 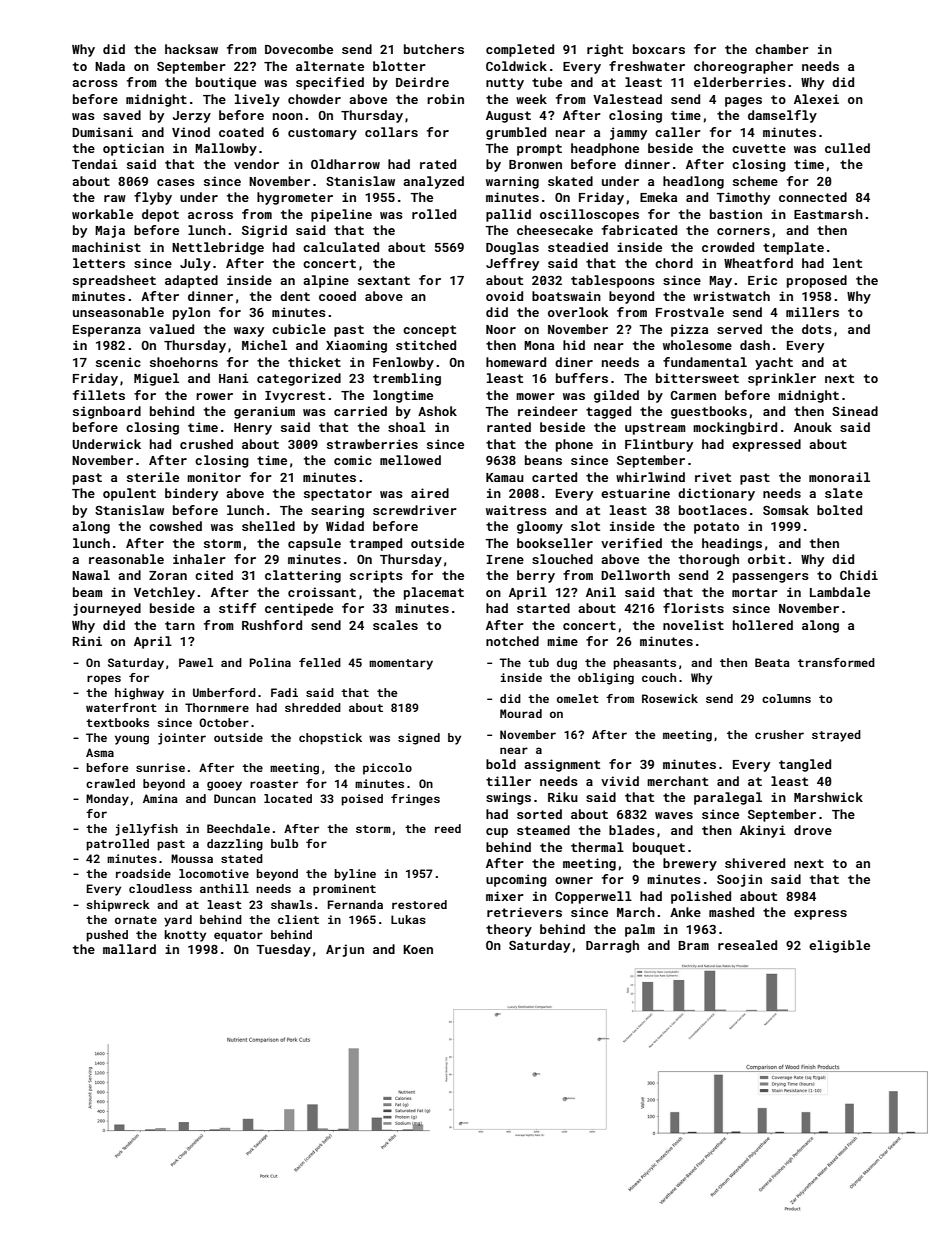 What do you see at coordinates (175, 526) in the screenshot?
I see `cowshed` at bounding box center [175, 526].
